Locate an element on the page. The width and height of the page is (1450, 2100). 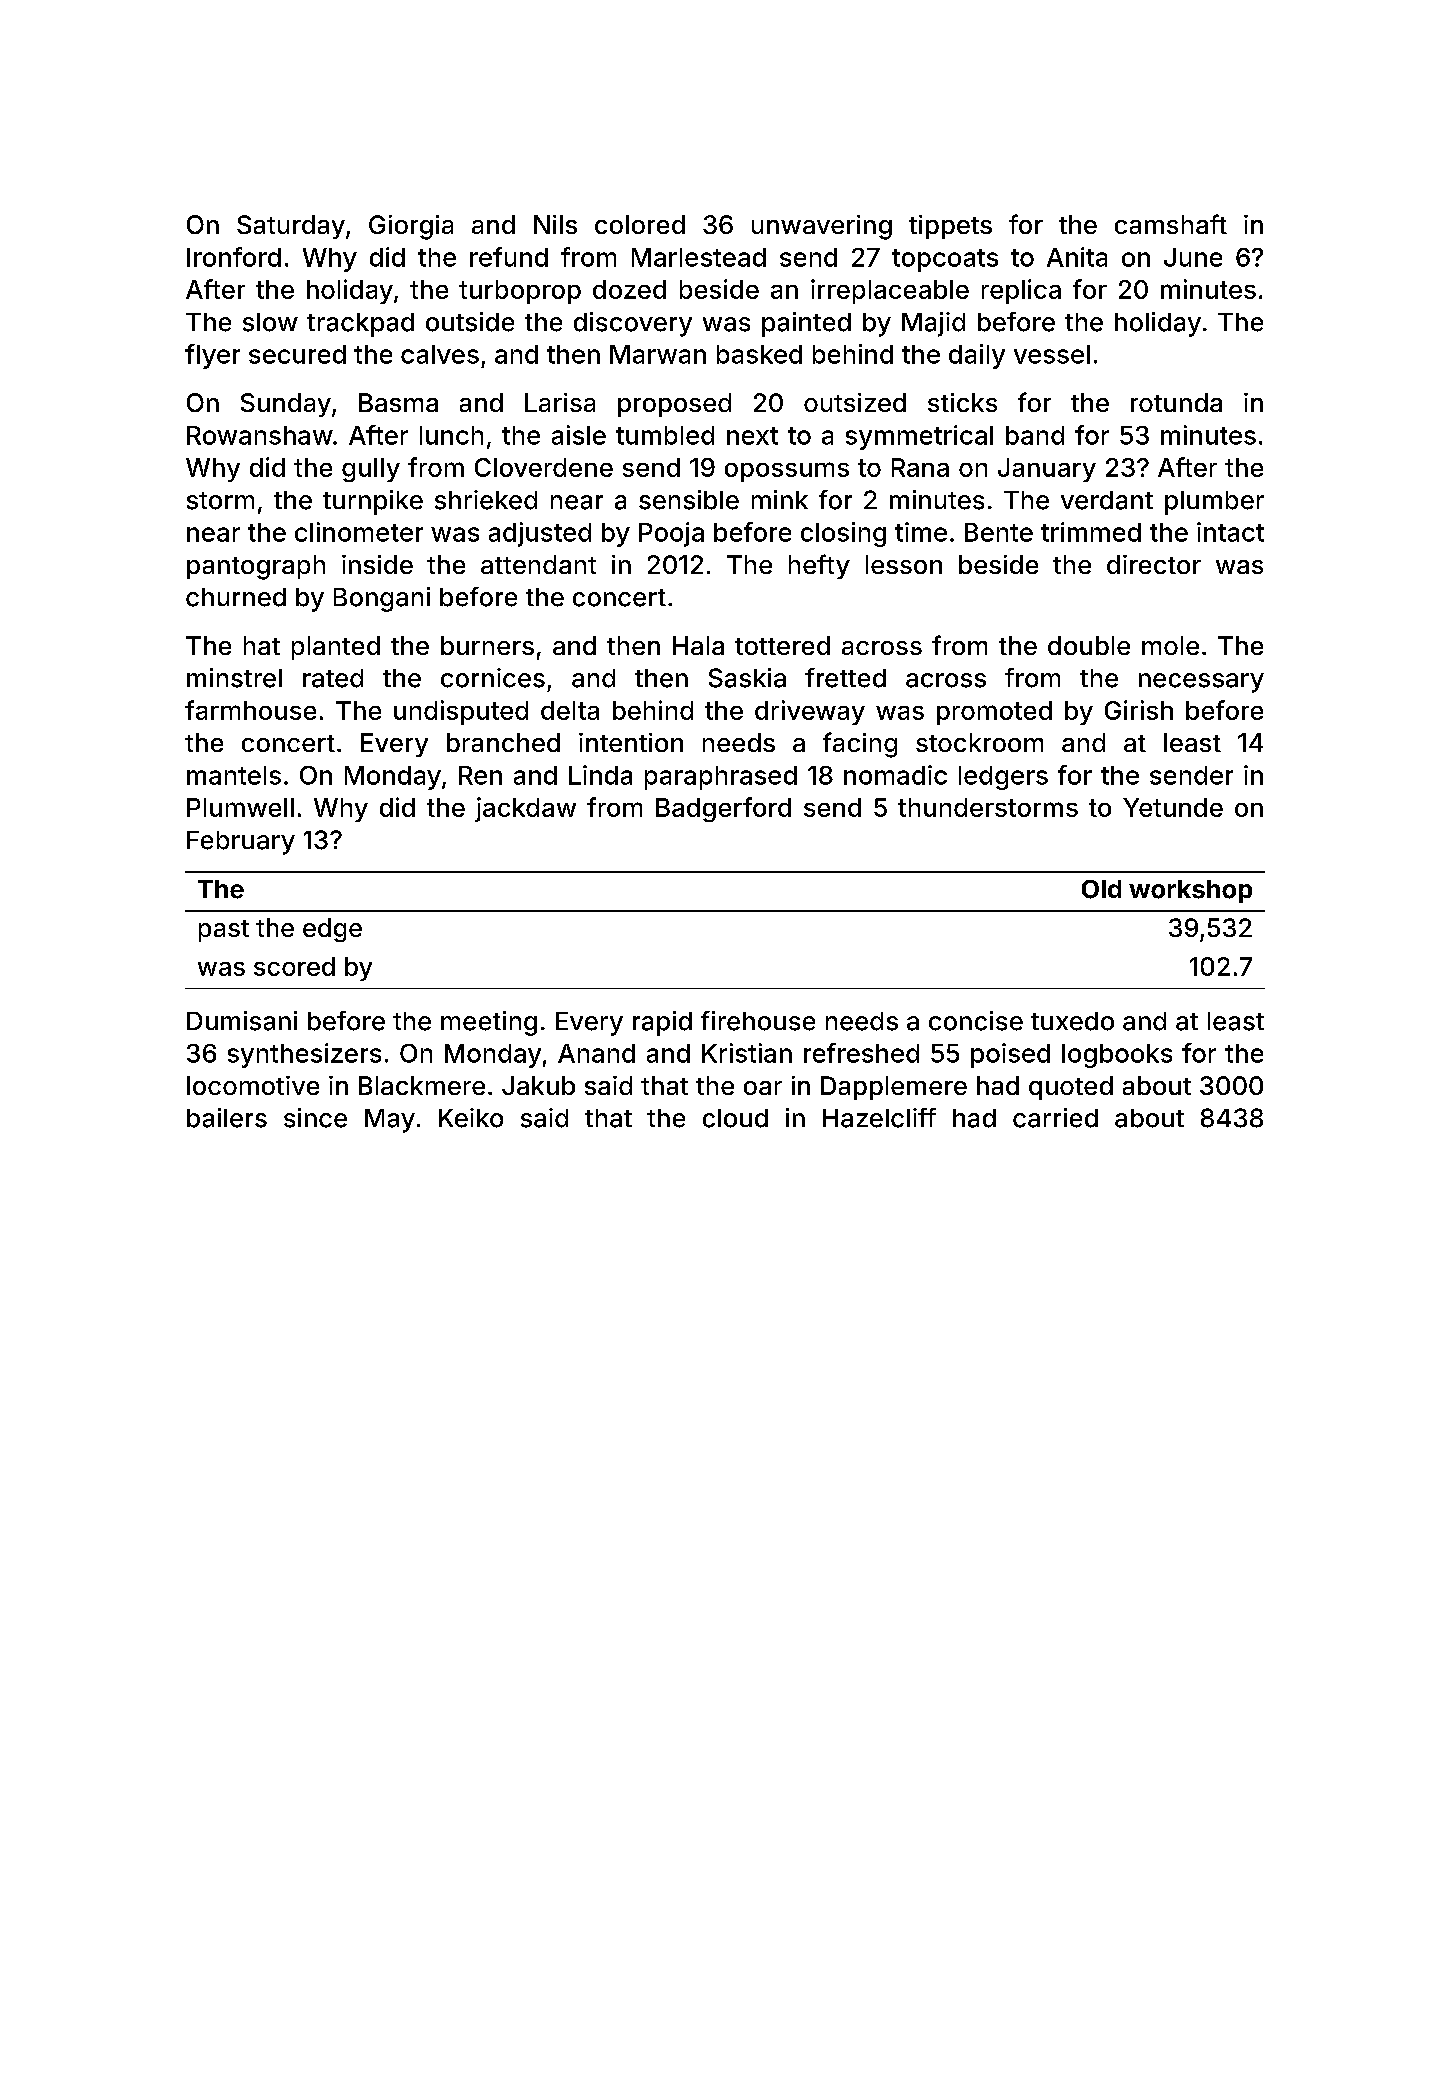
camshaft is located at coordinates (1171, 224).
